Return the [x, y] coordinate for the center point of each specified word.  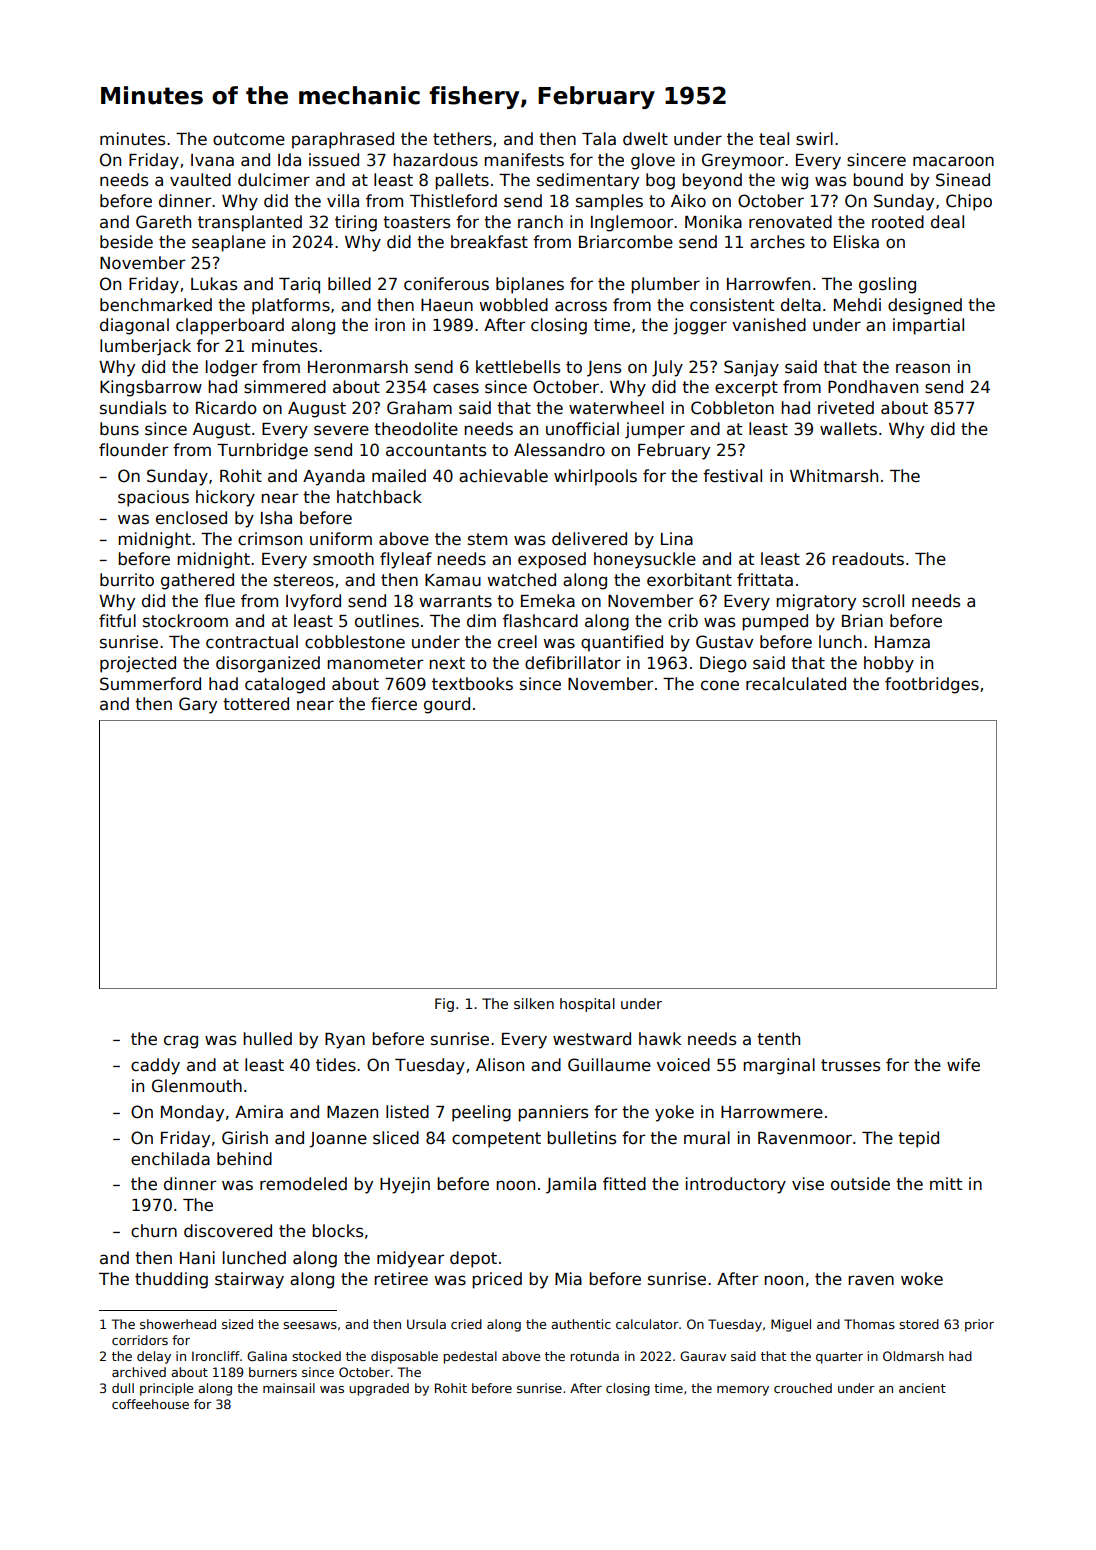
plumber [665, 285]
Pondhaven [873, 387]
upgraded [379, 1389]
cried [466, 1324]
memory [743, 1391]
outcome [249, 139]
